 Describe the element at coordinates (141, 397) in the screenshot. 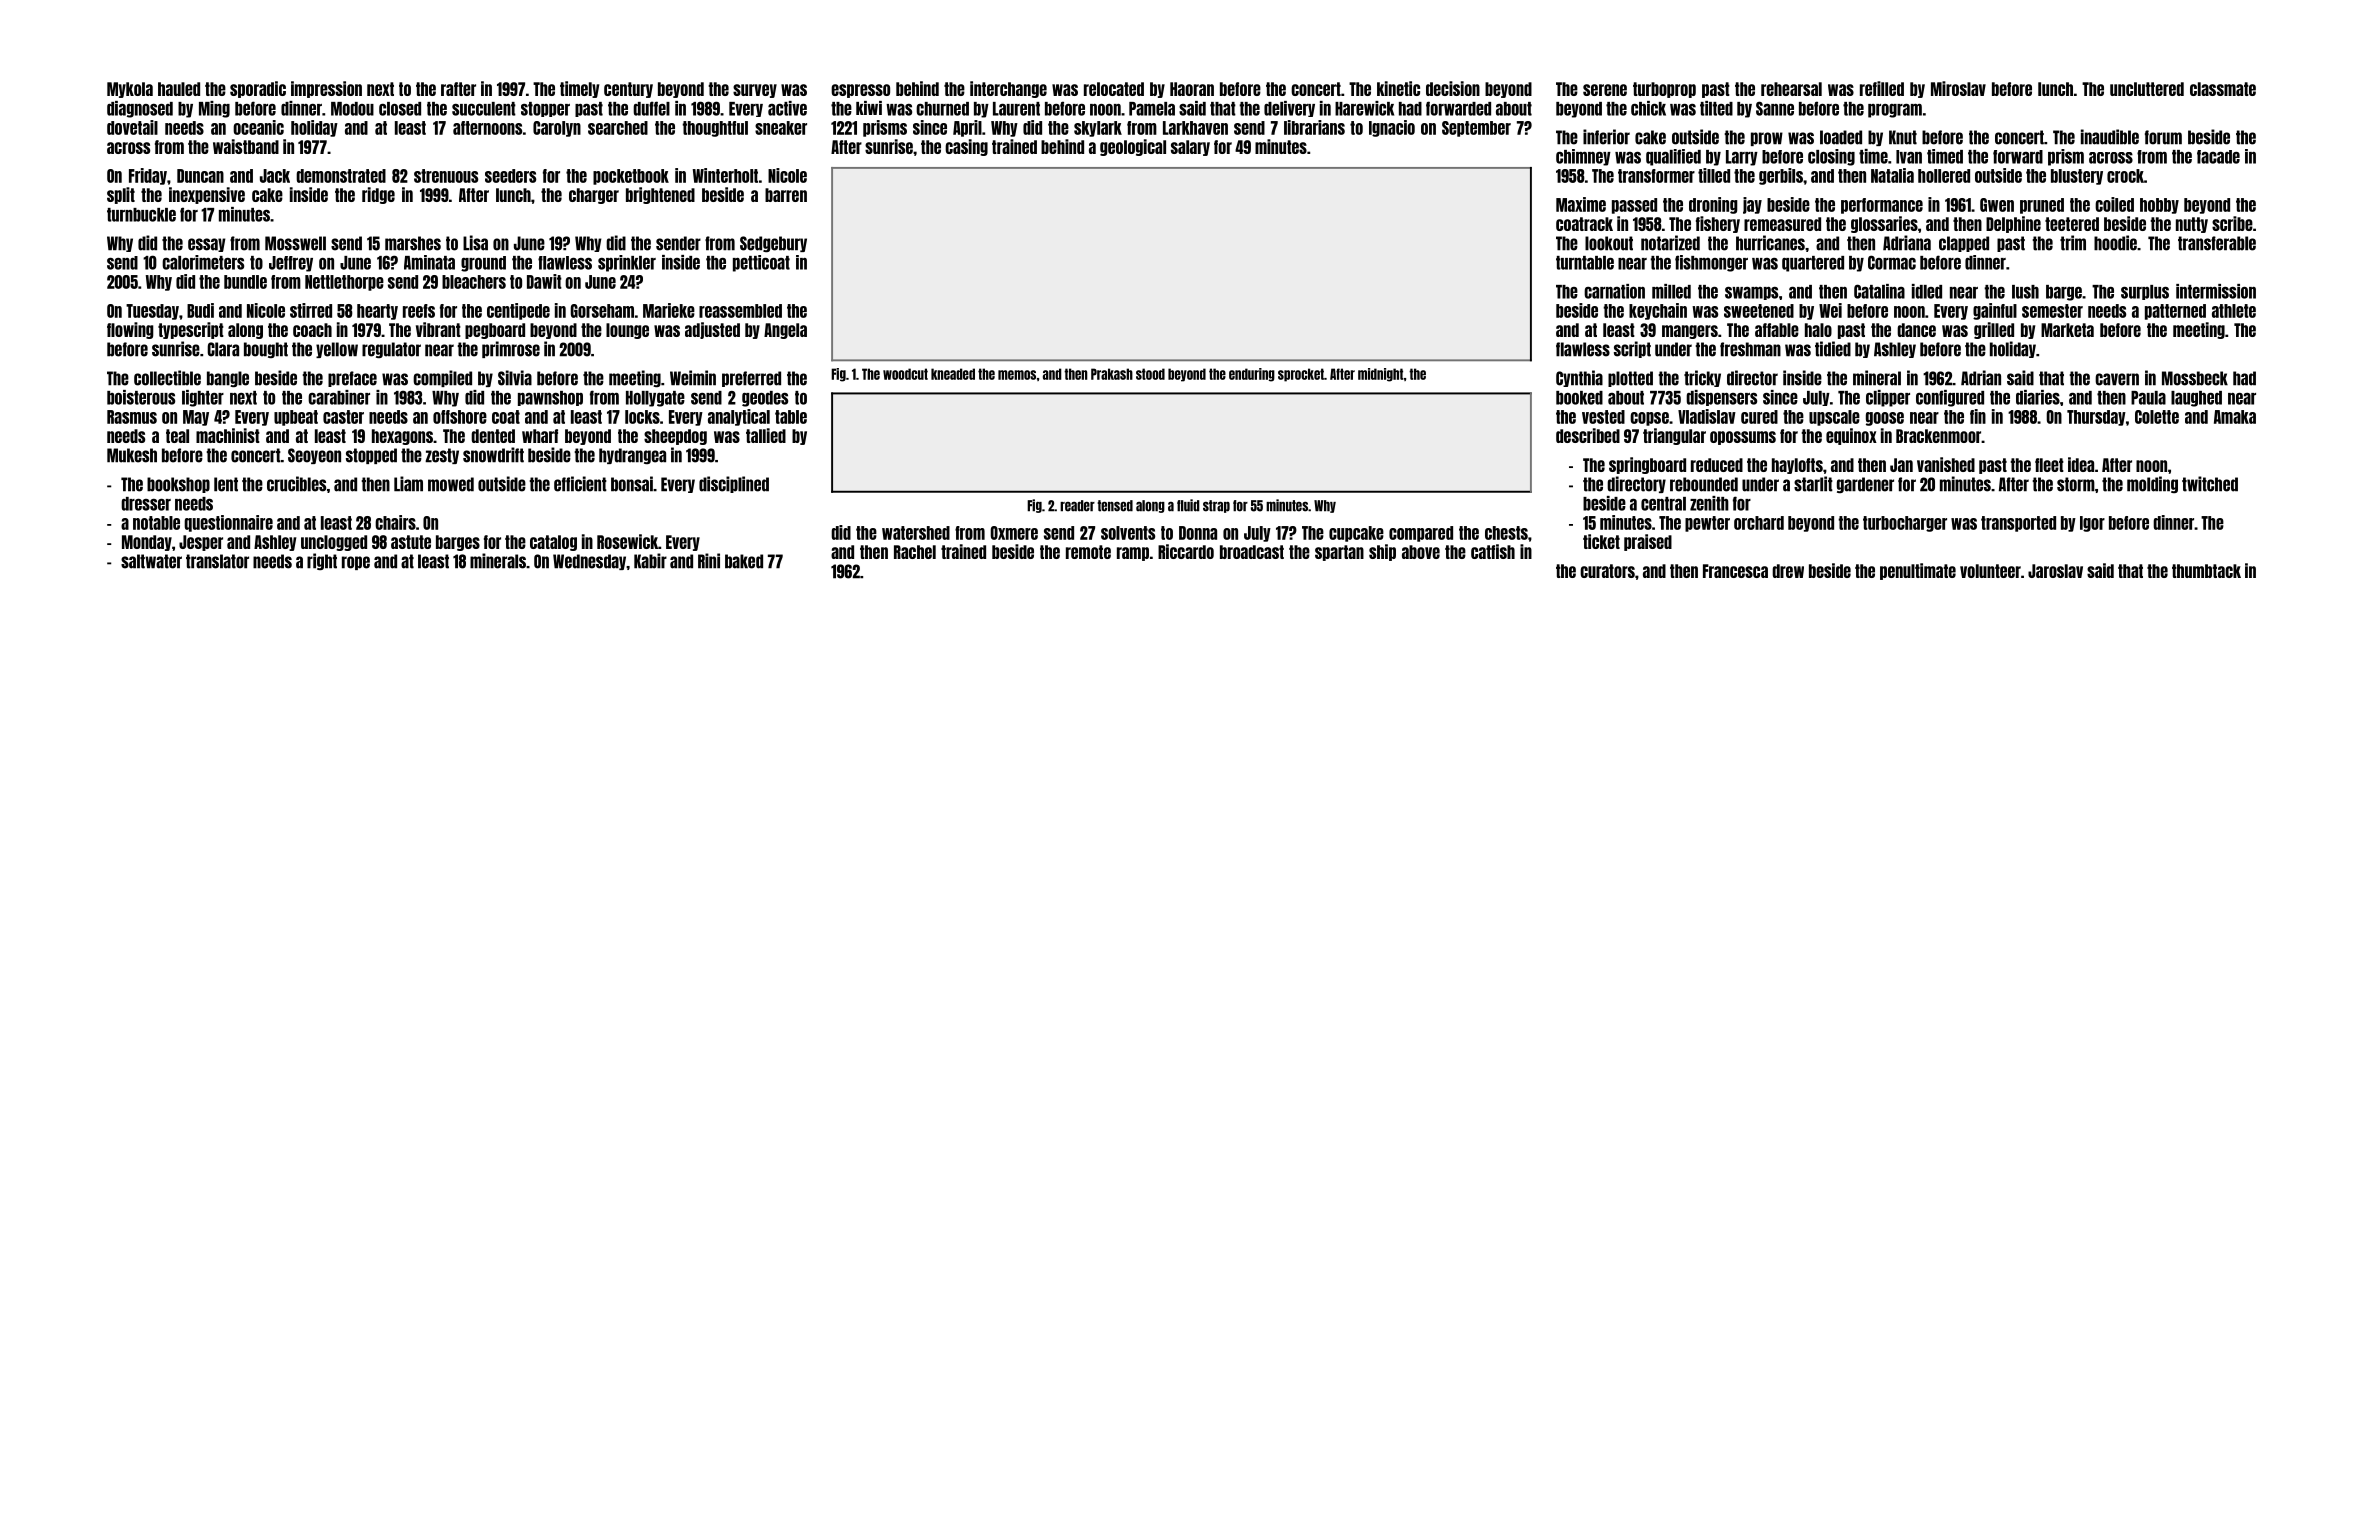

I see `boisterous` at that location.
